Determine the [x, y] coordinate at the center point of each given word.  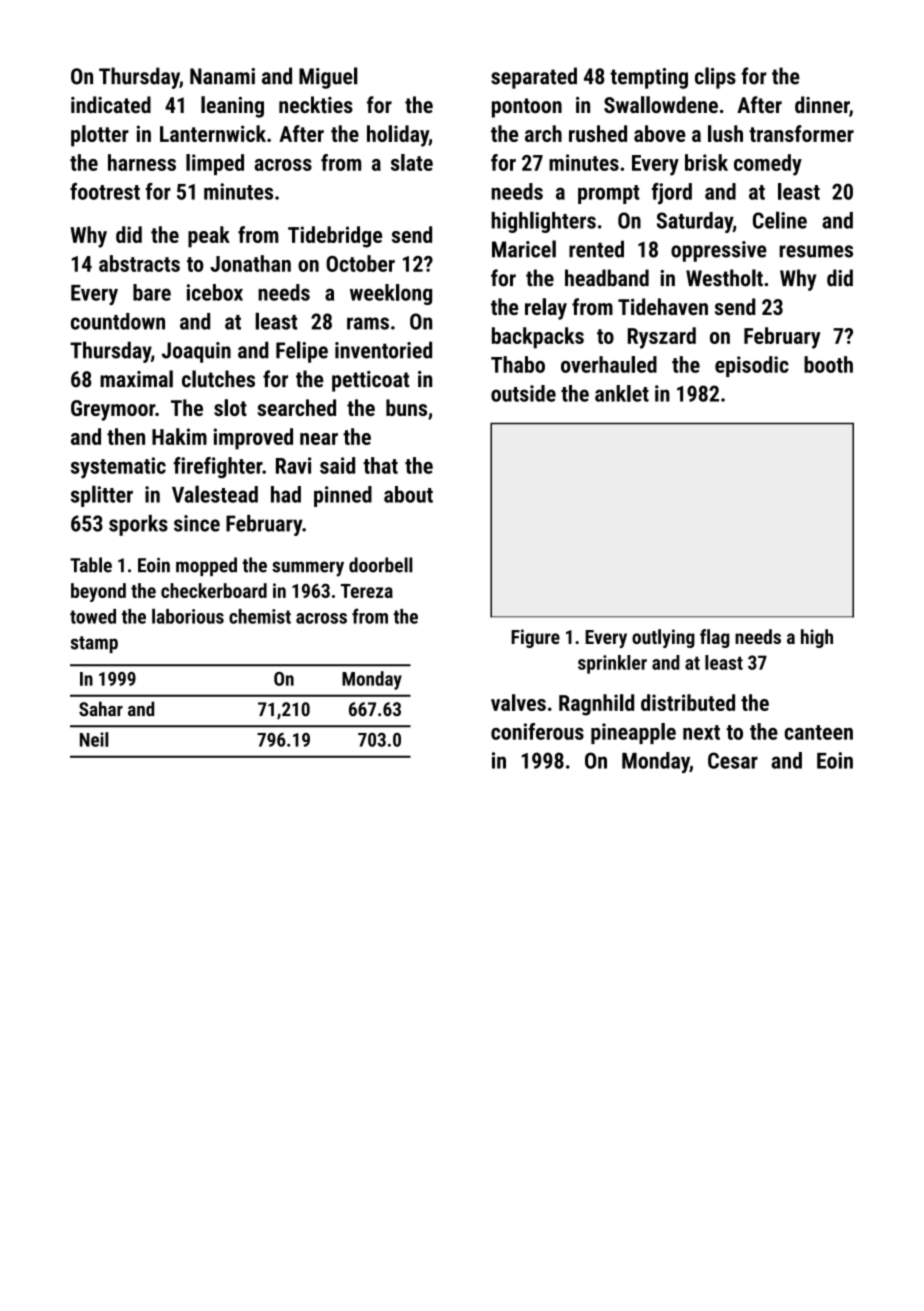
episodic [752, 366]
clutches [218, 379]
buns [406, 407]
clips [715, 78]
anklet [622, 393]
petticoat [370, 381]
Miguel [328, 78]
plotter [100, 136]
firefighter [217, 467]
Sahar [101, 709]
